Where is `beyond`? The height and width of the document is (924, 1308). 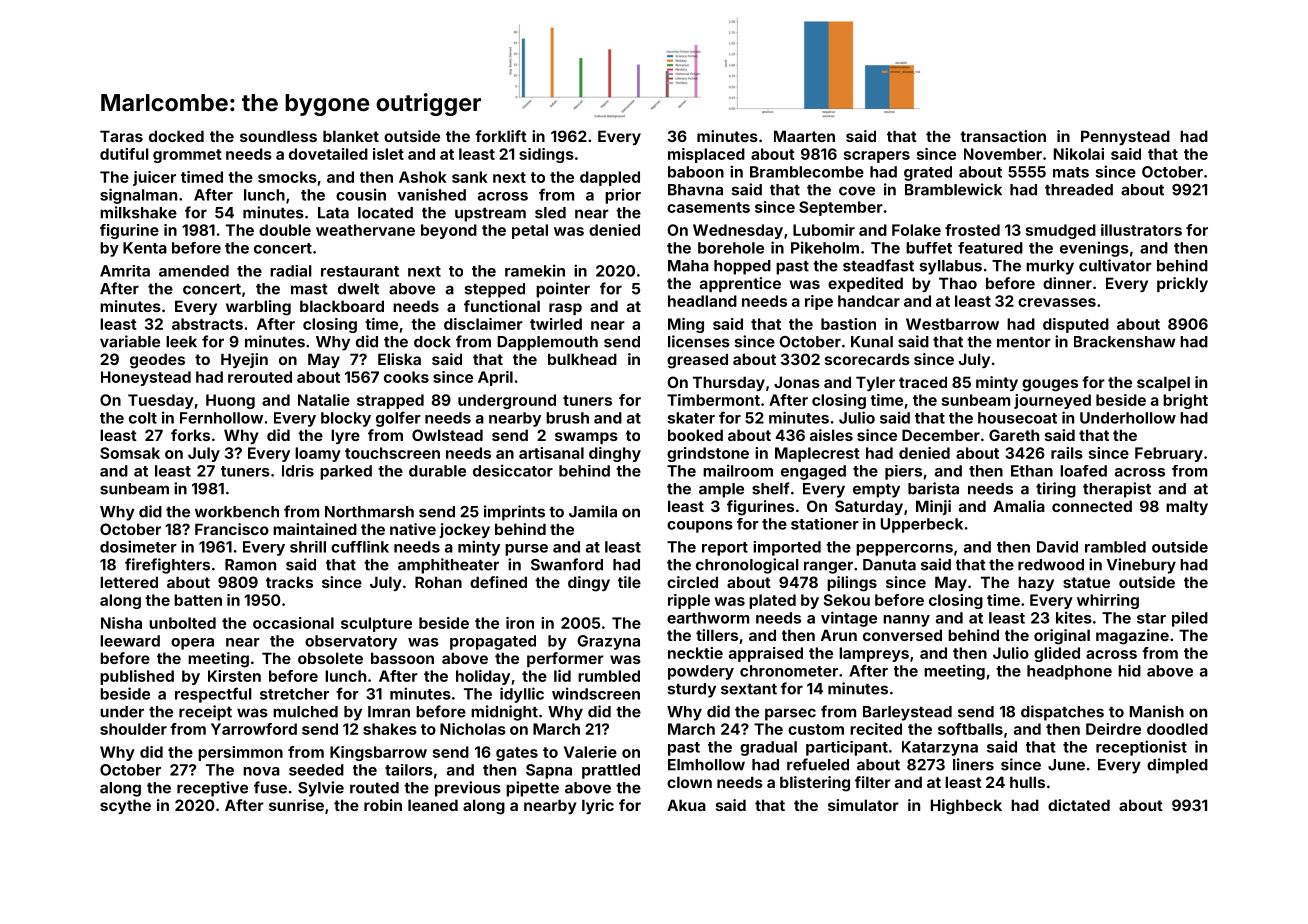
beyond is located at coordinates (449, 231).
